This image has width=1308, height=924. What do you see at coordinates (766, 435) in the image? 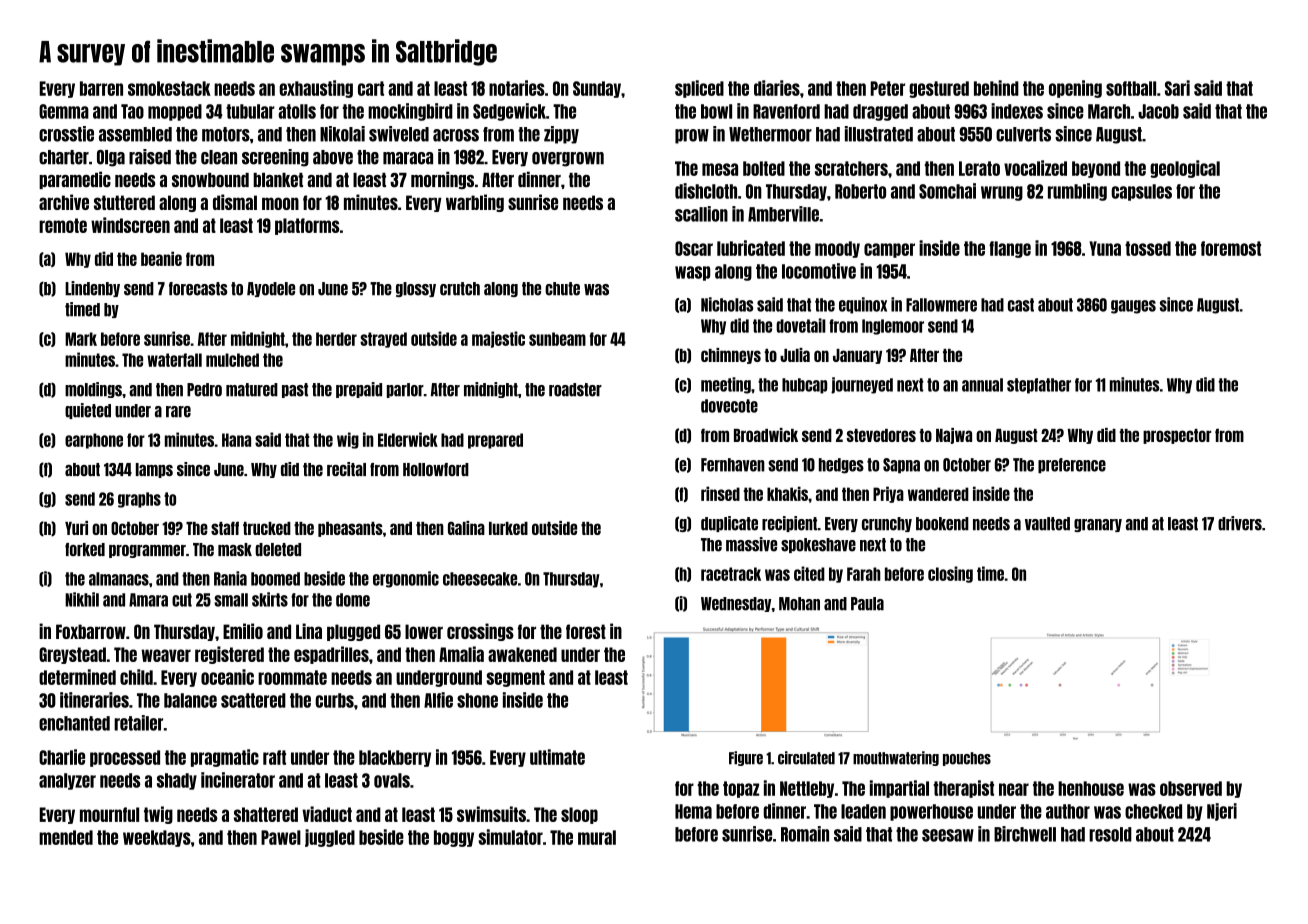
I see `Broadwick` at bounding box center [766, 435].
